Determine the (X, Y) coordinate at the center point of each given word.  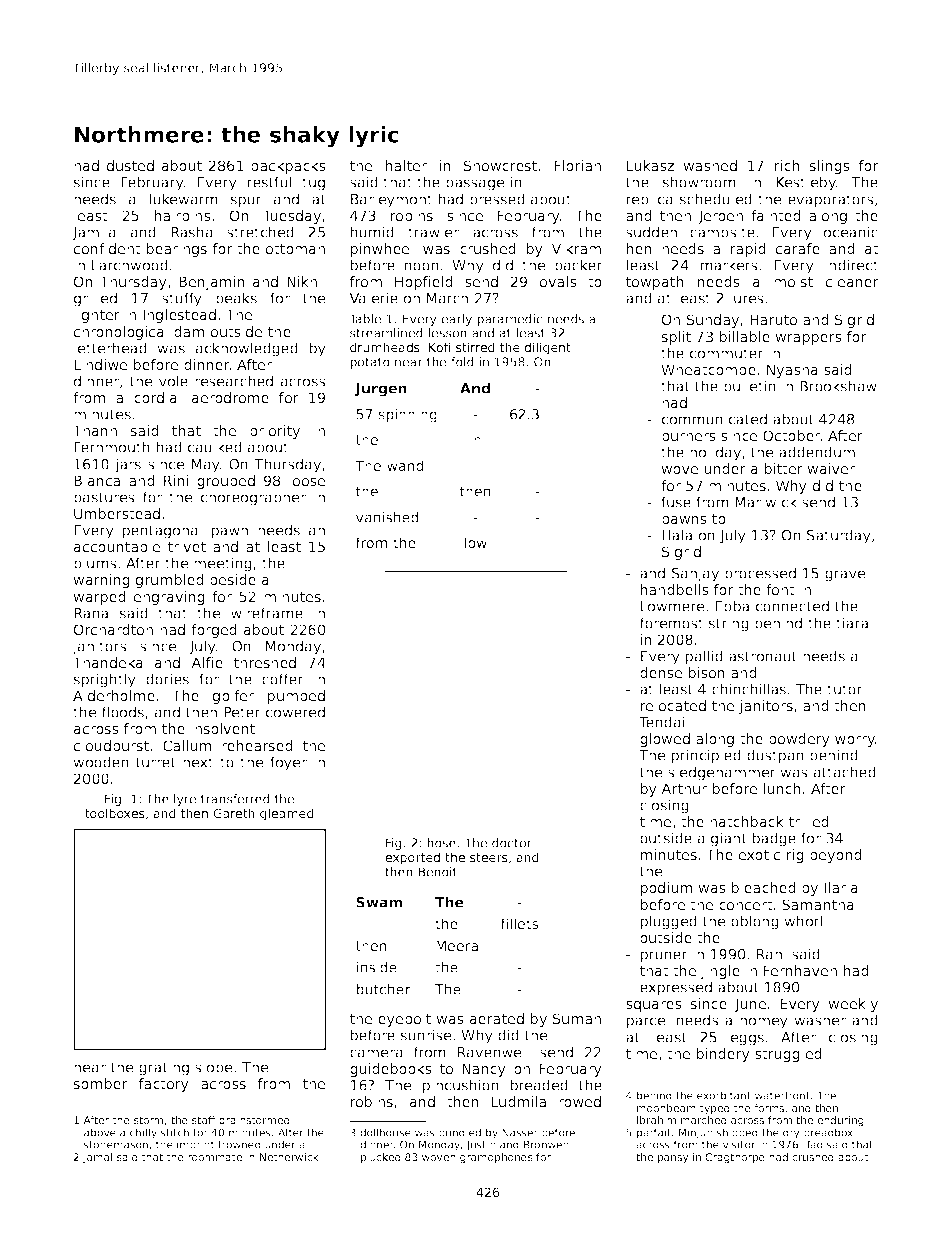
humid (372, 232)
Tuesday (292, 217)
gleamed (287, 814)
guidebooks (391, 1070)
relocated (673, 705)
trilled (809, 821)
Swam (379, 902)
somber (101, 1083)
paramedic (509, 320)
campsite (722, 233)
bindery (723, 1055)
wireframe (267, 613)
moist (793, 281)
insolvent (223, 728)
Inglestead (179, 316)
